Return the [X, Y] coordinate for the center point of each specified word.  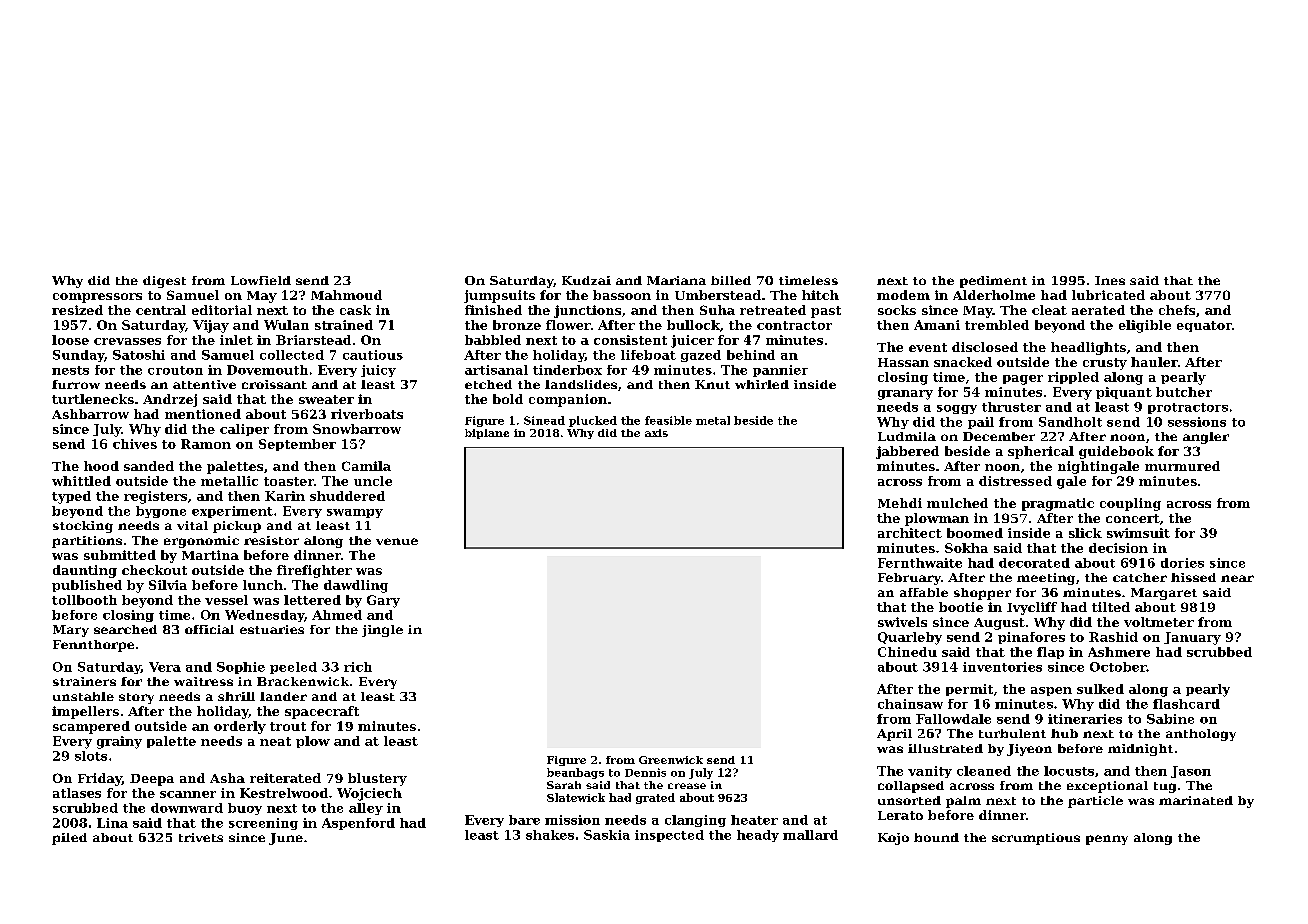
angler [1206, 438]
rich [358, 667]
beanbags [575, 773]
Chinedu [907, 652]
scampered [91, 727]
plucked [593, 421]
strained [344, 325]
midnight [1140, 750]
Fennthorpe [93, 646]
